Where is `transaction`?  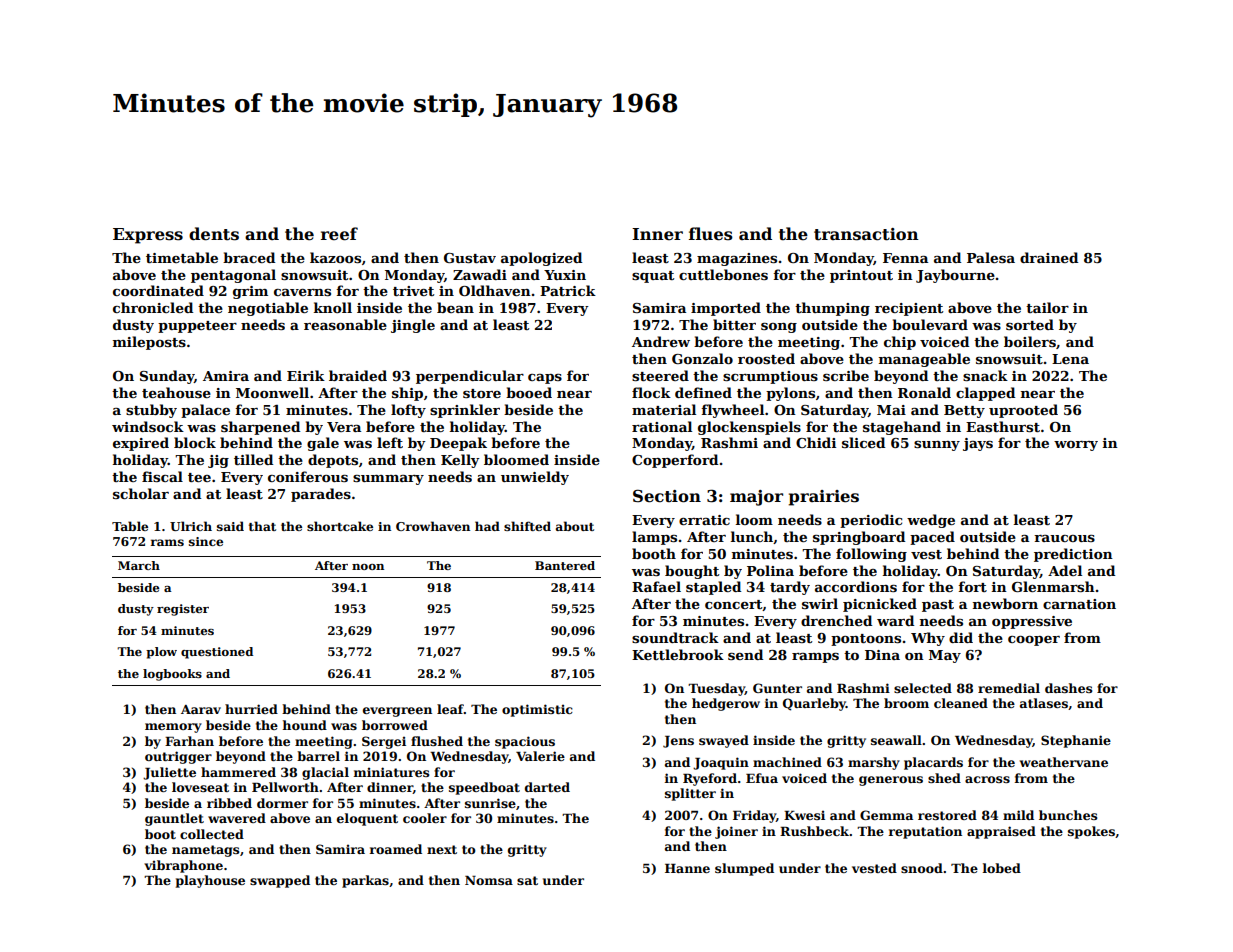
transaction is located at coordinates (866, 234).
